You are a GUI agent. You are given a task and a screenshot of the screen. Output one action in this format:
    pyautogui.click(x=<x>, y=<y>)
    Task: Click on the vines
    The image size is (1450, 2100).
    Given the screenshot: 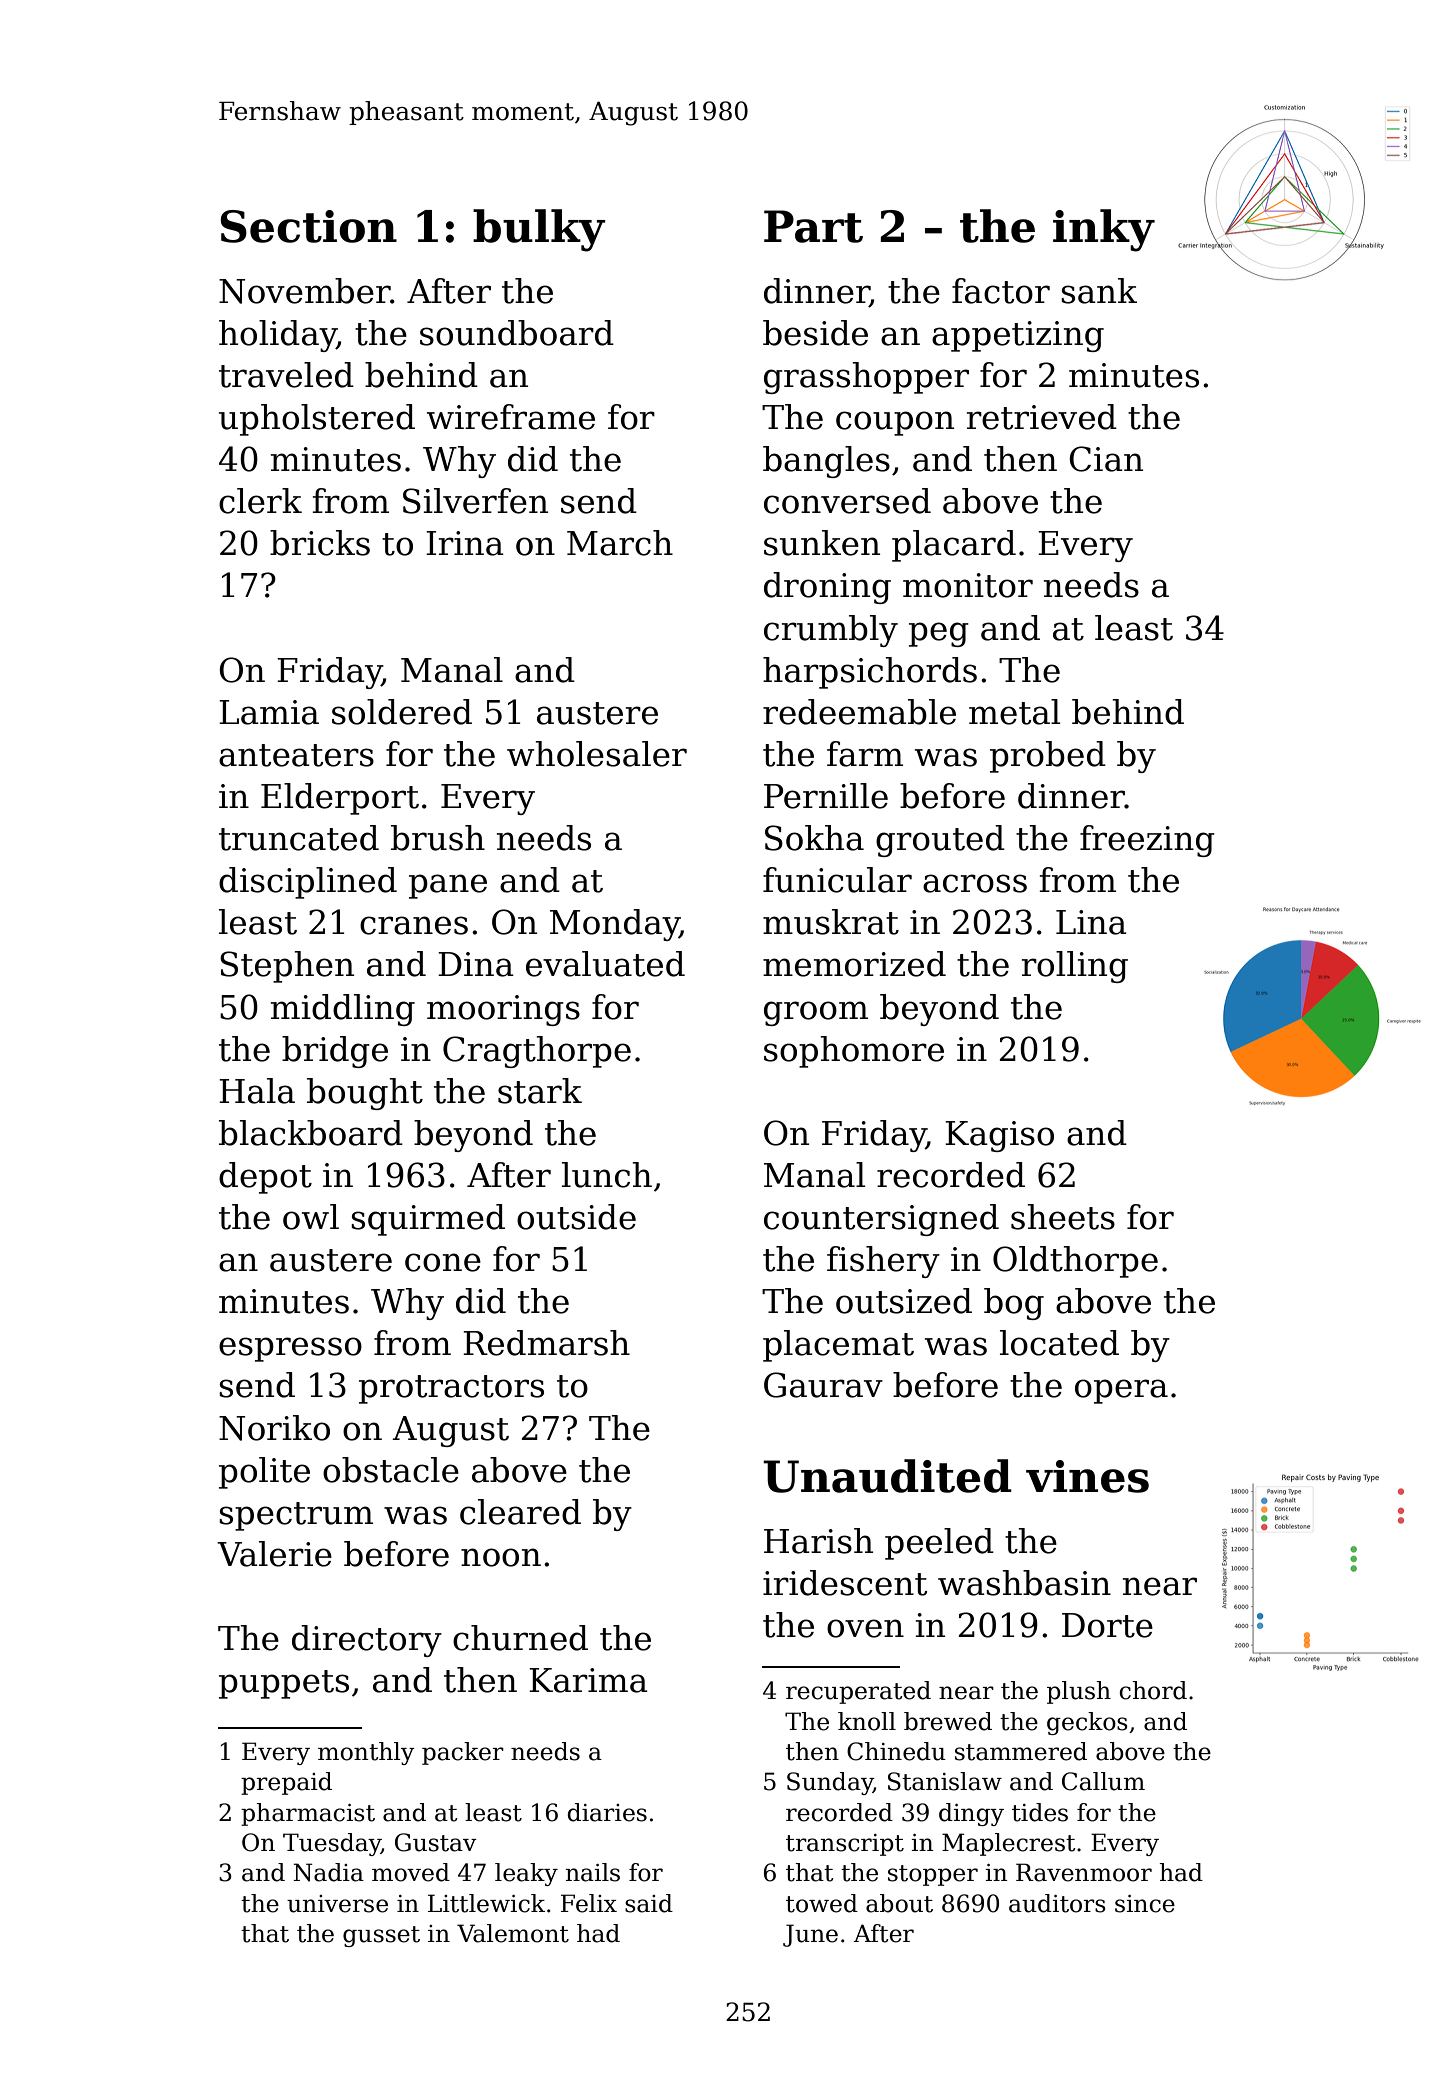 What is the action you would take?
    pyautogui.click(x=1087, y=1476)
